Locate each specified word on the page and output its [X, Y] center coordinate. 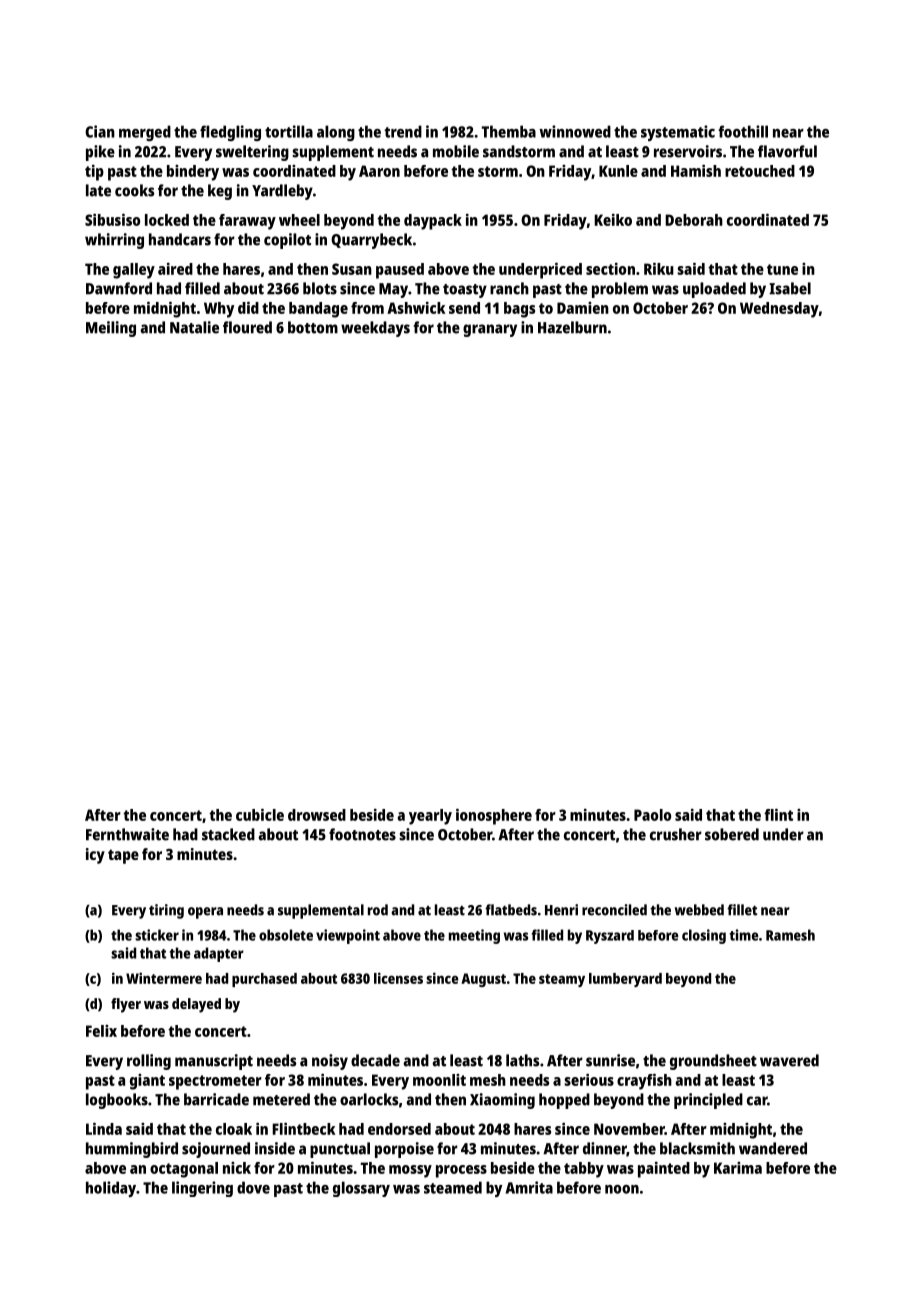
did [248, 307]
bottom [313, 327]
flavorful [787, 151]
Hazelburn [572, 327]
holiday [111, 1189]
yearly [430, 817]
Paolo [652, 815]
